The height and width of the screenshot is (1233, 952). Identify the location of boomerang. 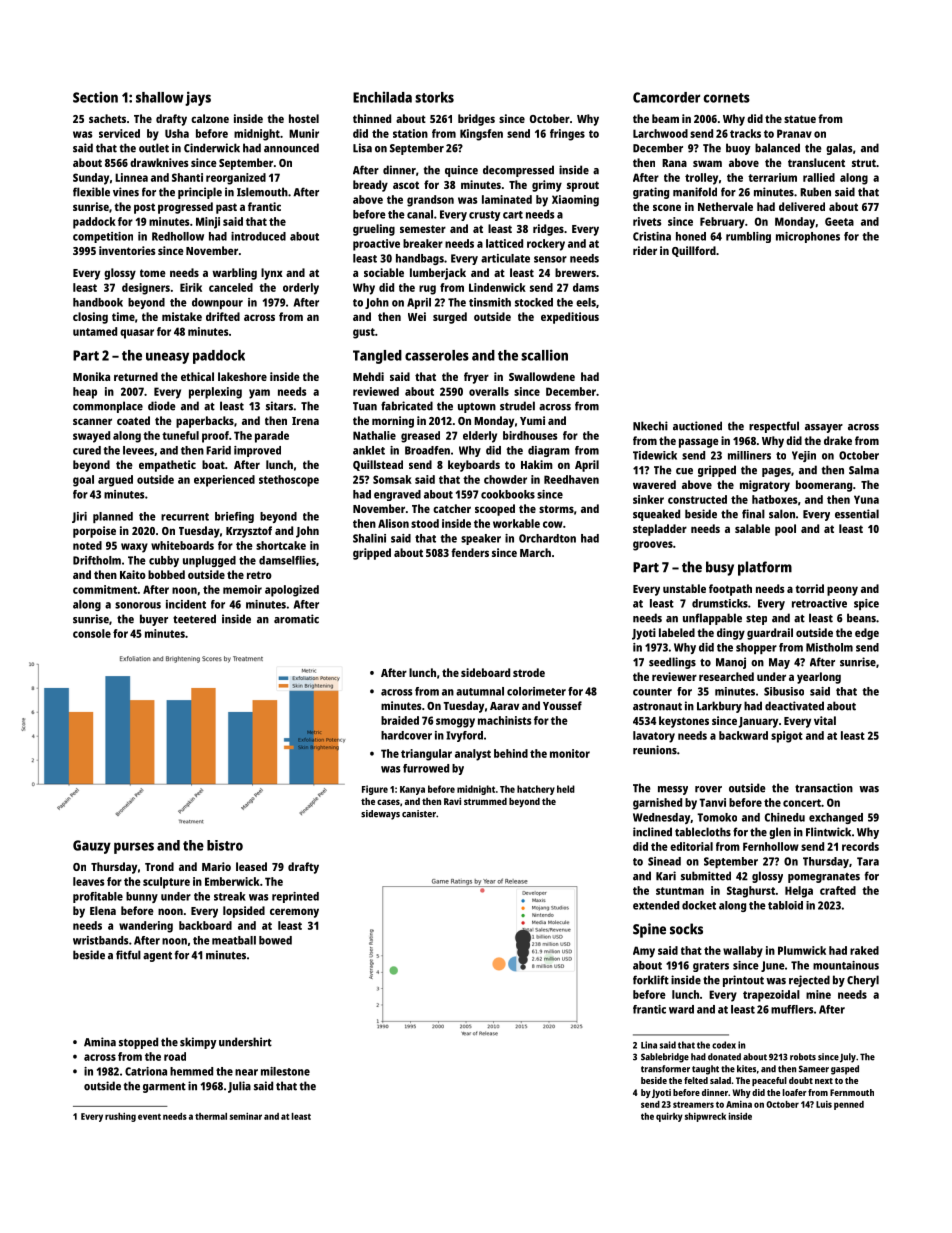
(824, 486).
